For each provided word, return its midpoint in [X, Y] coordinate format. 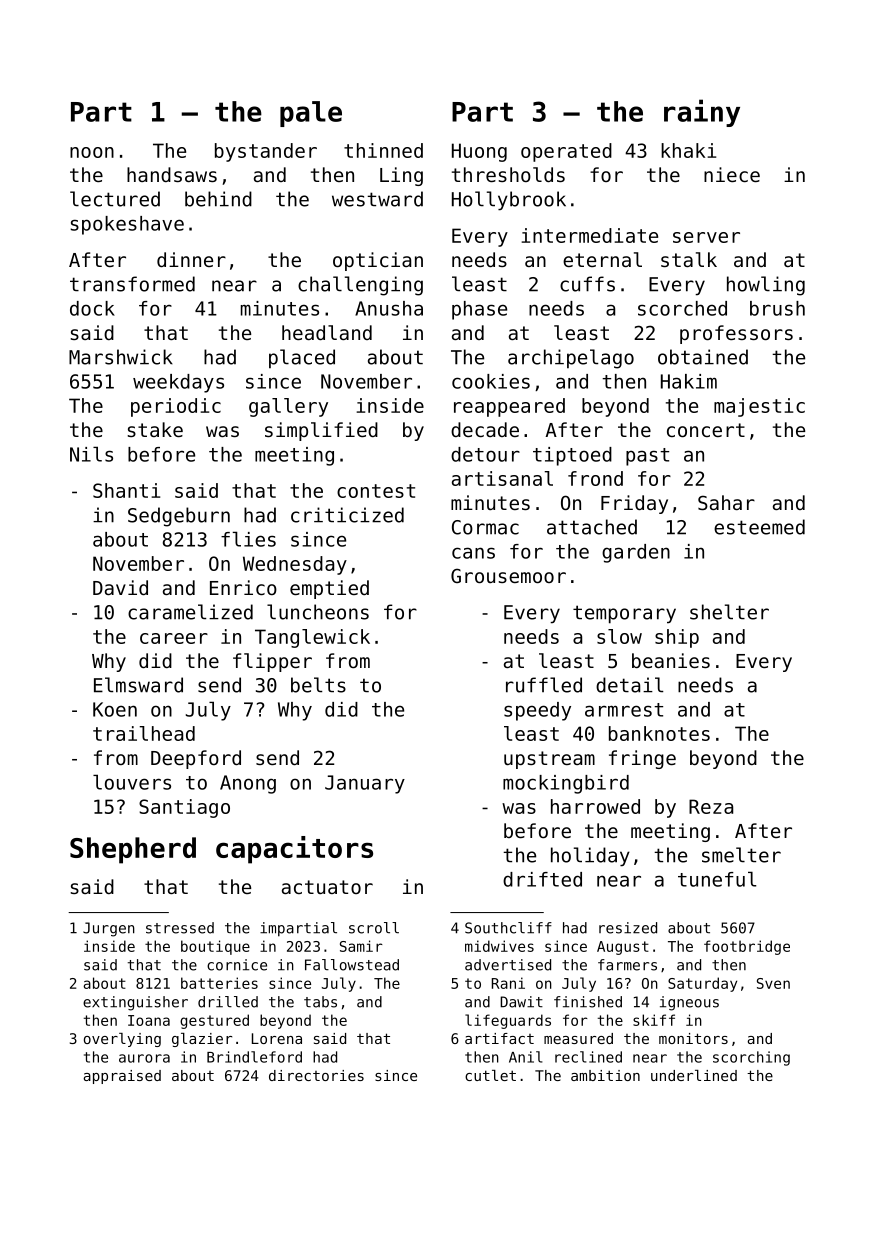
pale [311, 114]
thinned [383, 150]
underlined [694, 1075]
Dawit [521, 1002]
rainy [702, 113]
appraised [122, 1077]
